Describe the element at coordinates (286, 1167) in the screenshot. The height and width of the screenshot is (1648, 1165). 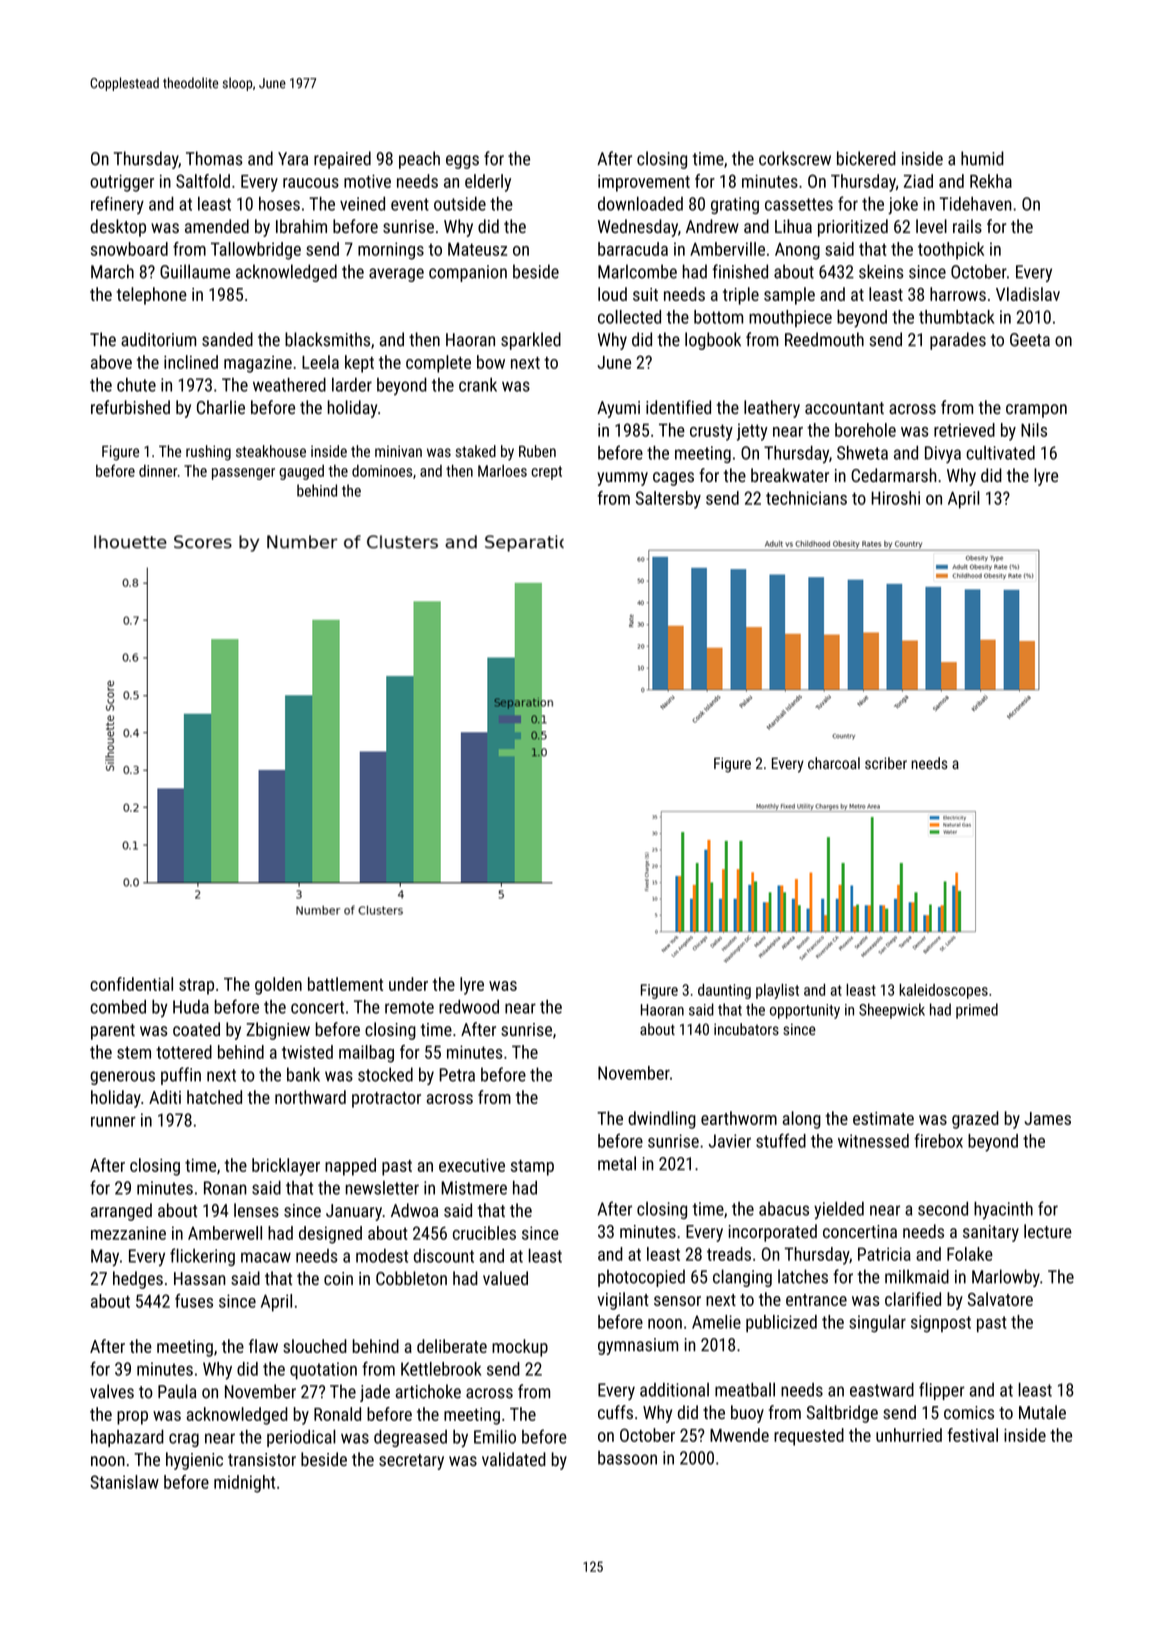
I see `bricklayer` at that location.
